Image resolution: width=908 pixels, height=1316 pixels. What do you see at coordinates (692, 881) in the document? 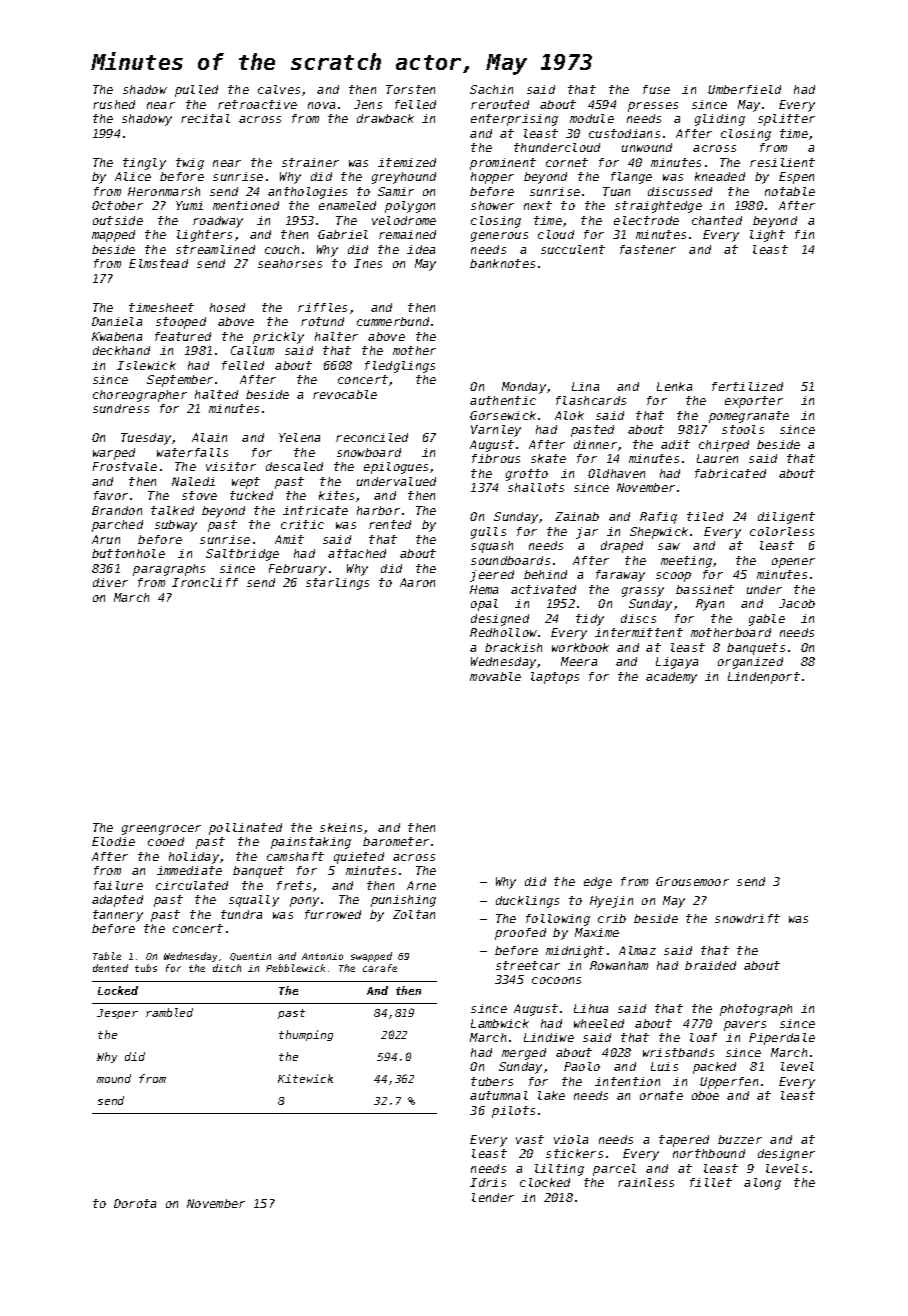
I see `Grousemoor` at bounding box center [692, 881].
